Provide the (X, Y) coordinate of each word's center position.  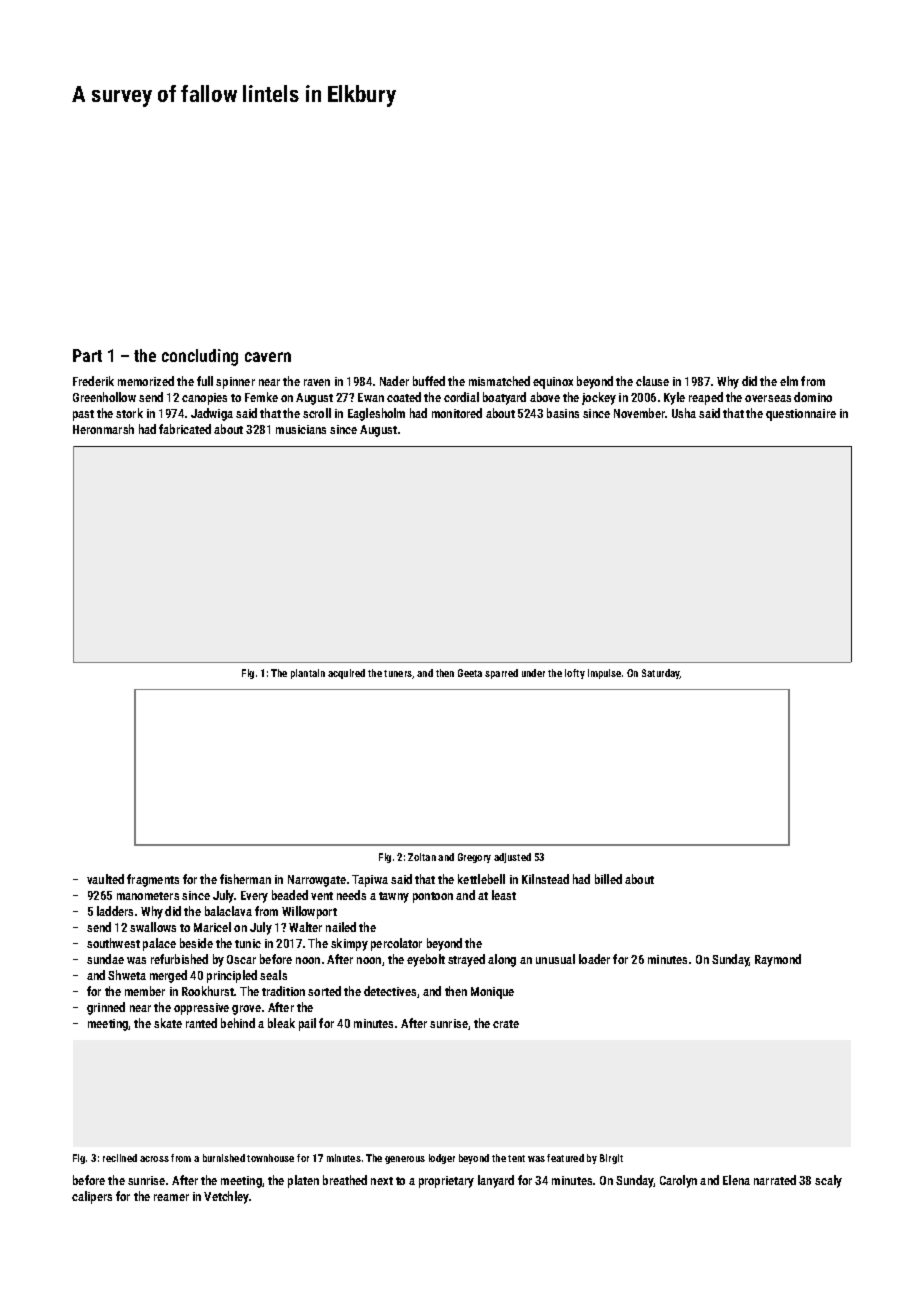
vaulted (105, 879)
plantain (308, 674)
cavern (268, 357)
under (533, 673)
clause (652, 381)
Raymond (778, 960)
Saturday (661, 674)
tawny (394, 897)
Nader (394, 381)
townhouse (270, 1158)
